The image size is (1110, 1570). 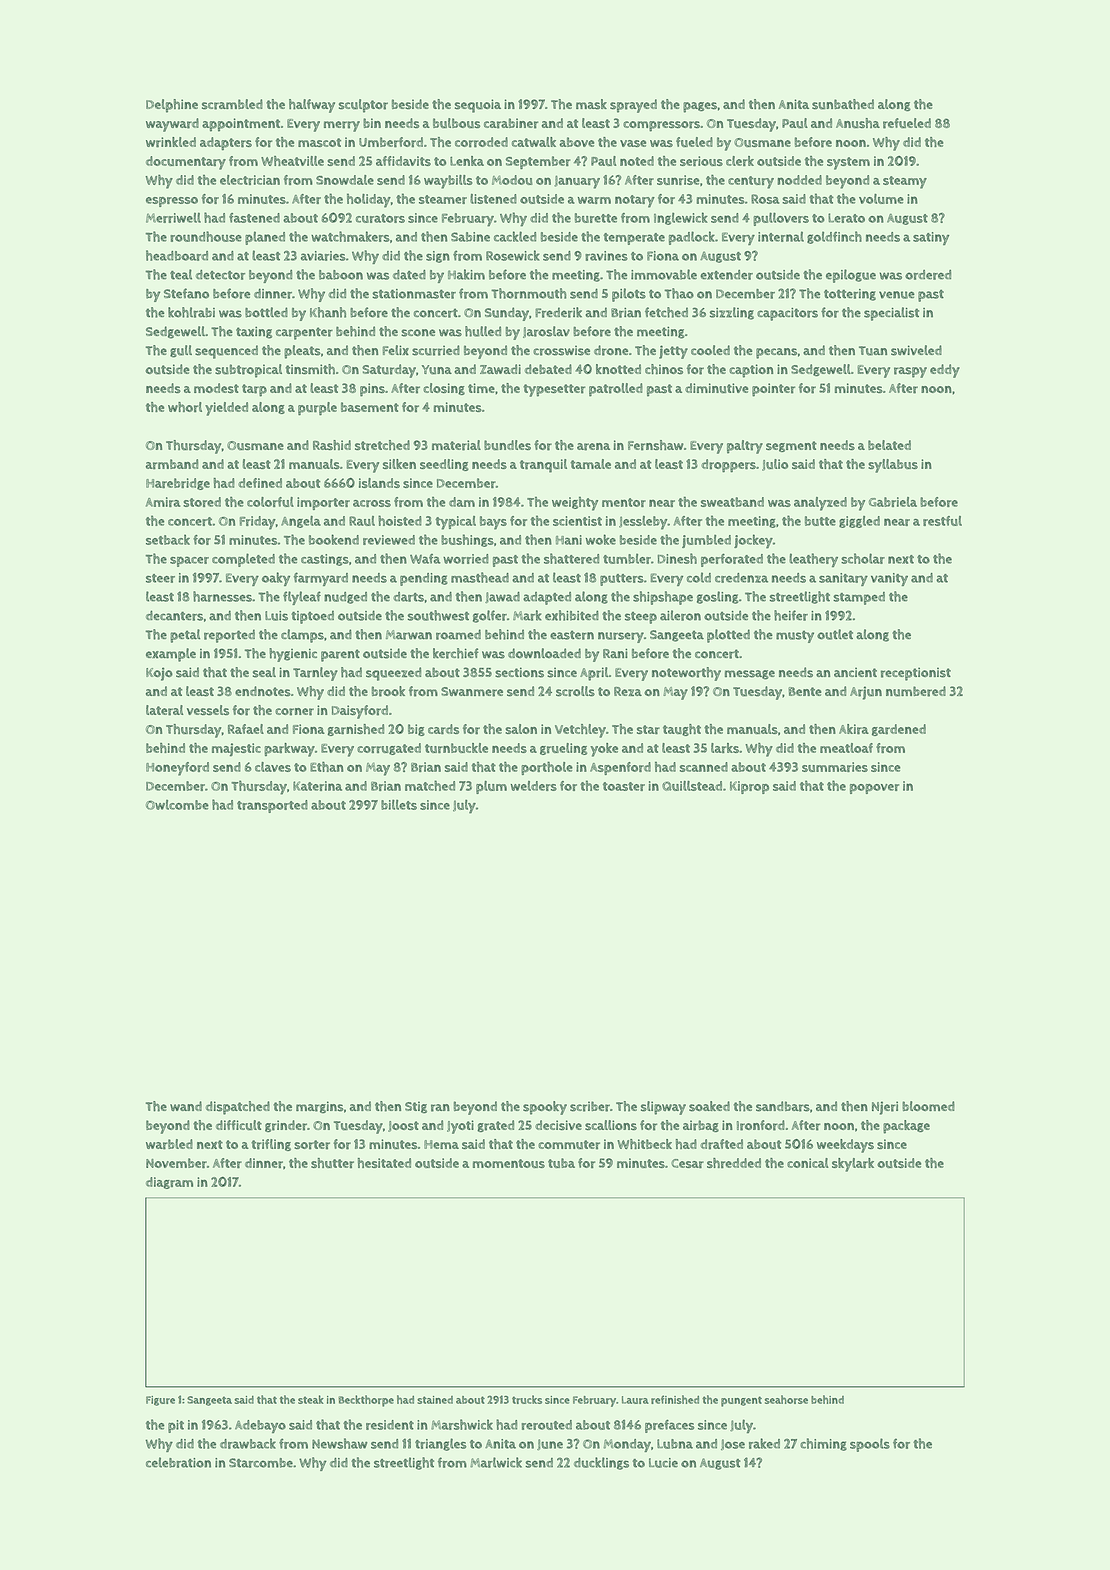 What do you see at coordinates (843, 104) in the screenshot?
I see `sunbathed` at bounding box center [843, 104].
